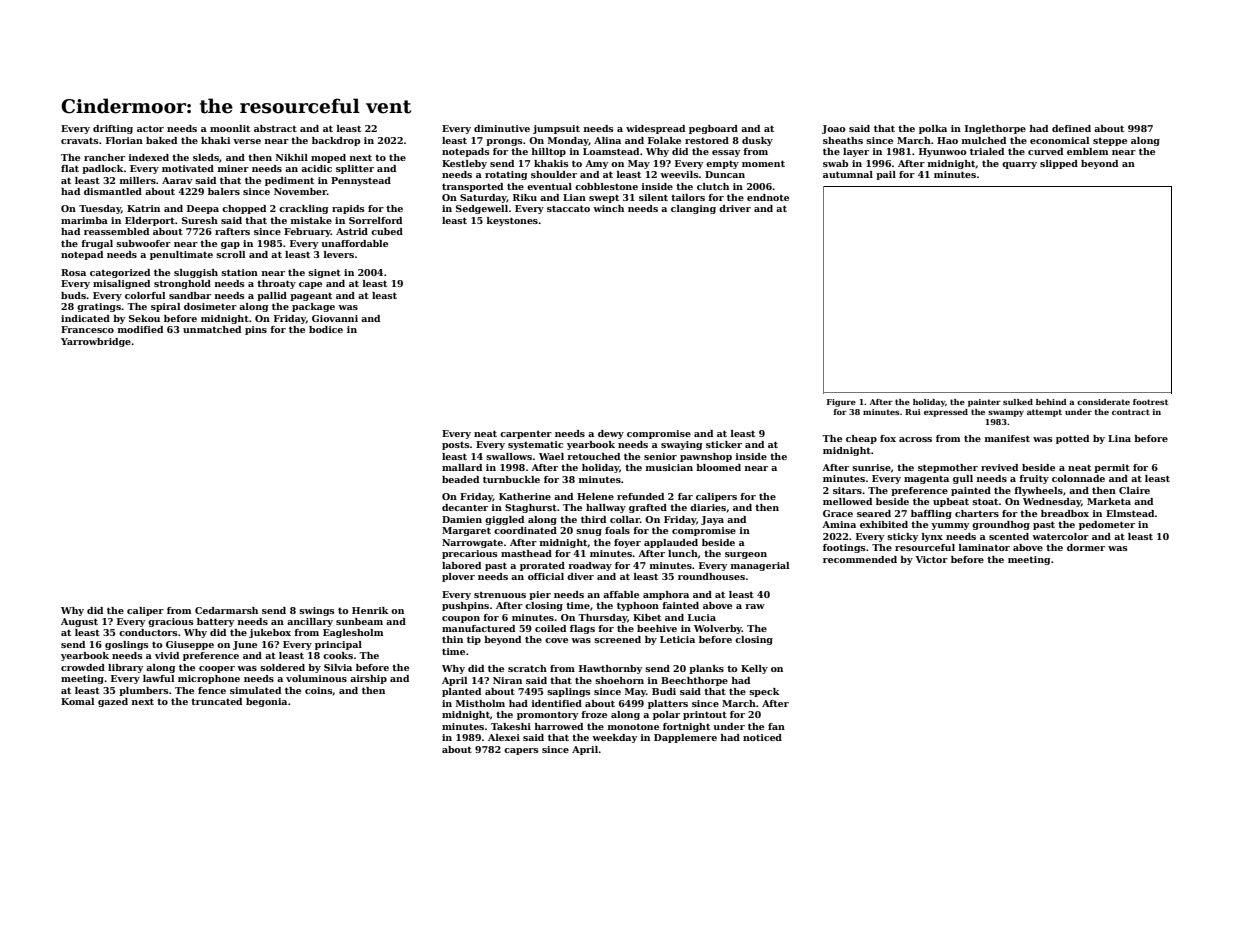 Image resolution: width=1233 pixels, height=952 pixels. Describe the element at coordinates (1103, 402) in the screenshot. I see `considerate` at that location.
